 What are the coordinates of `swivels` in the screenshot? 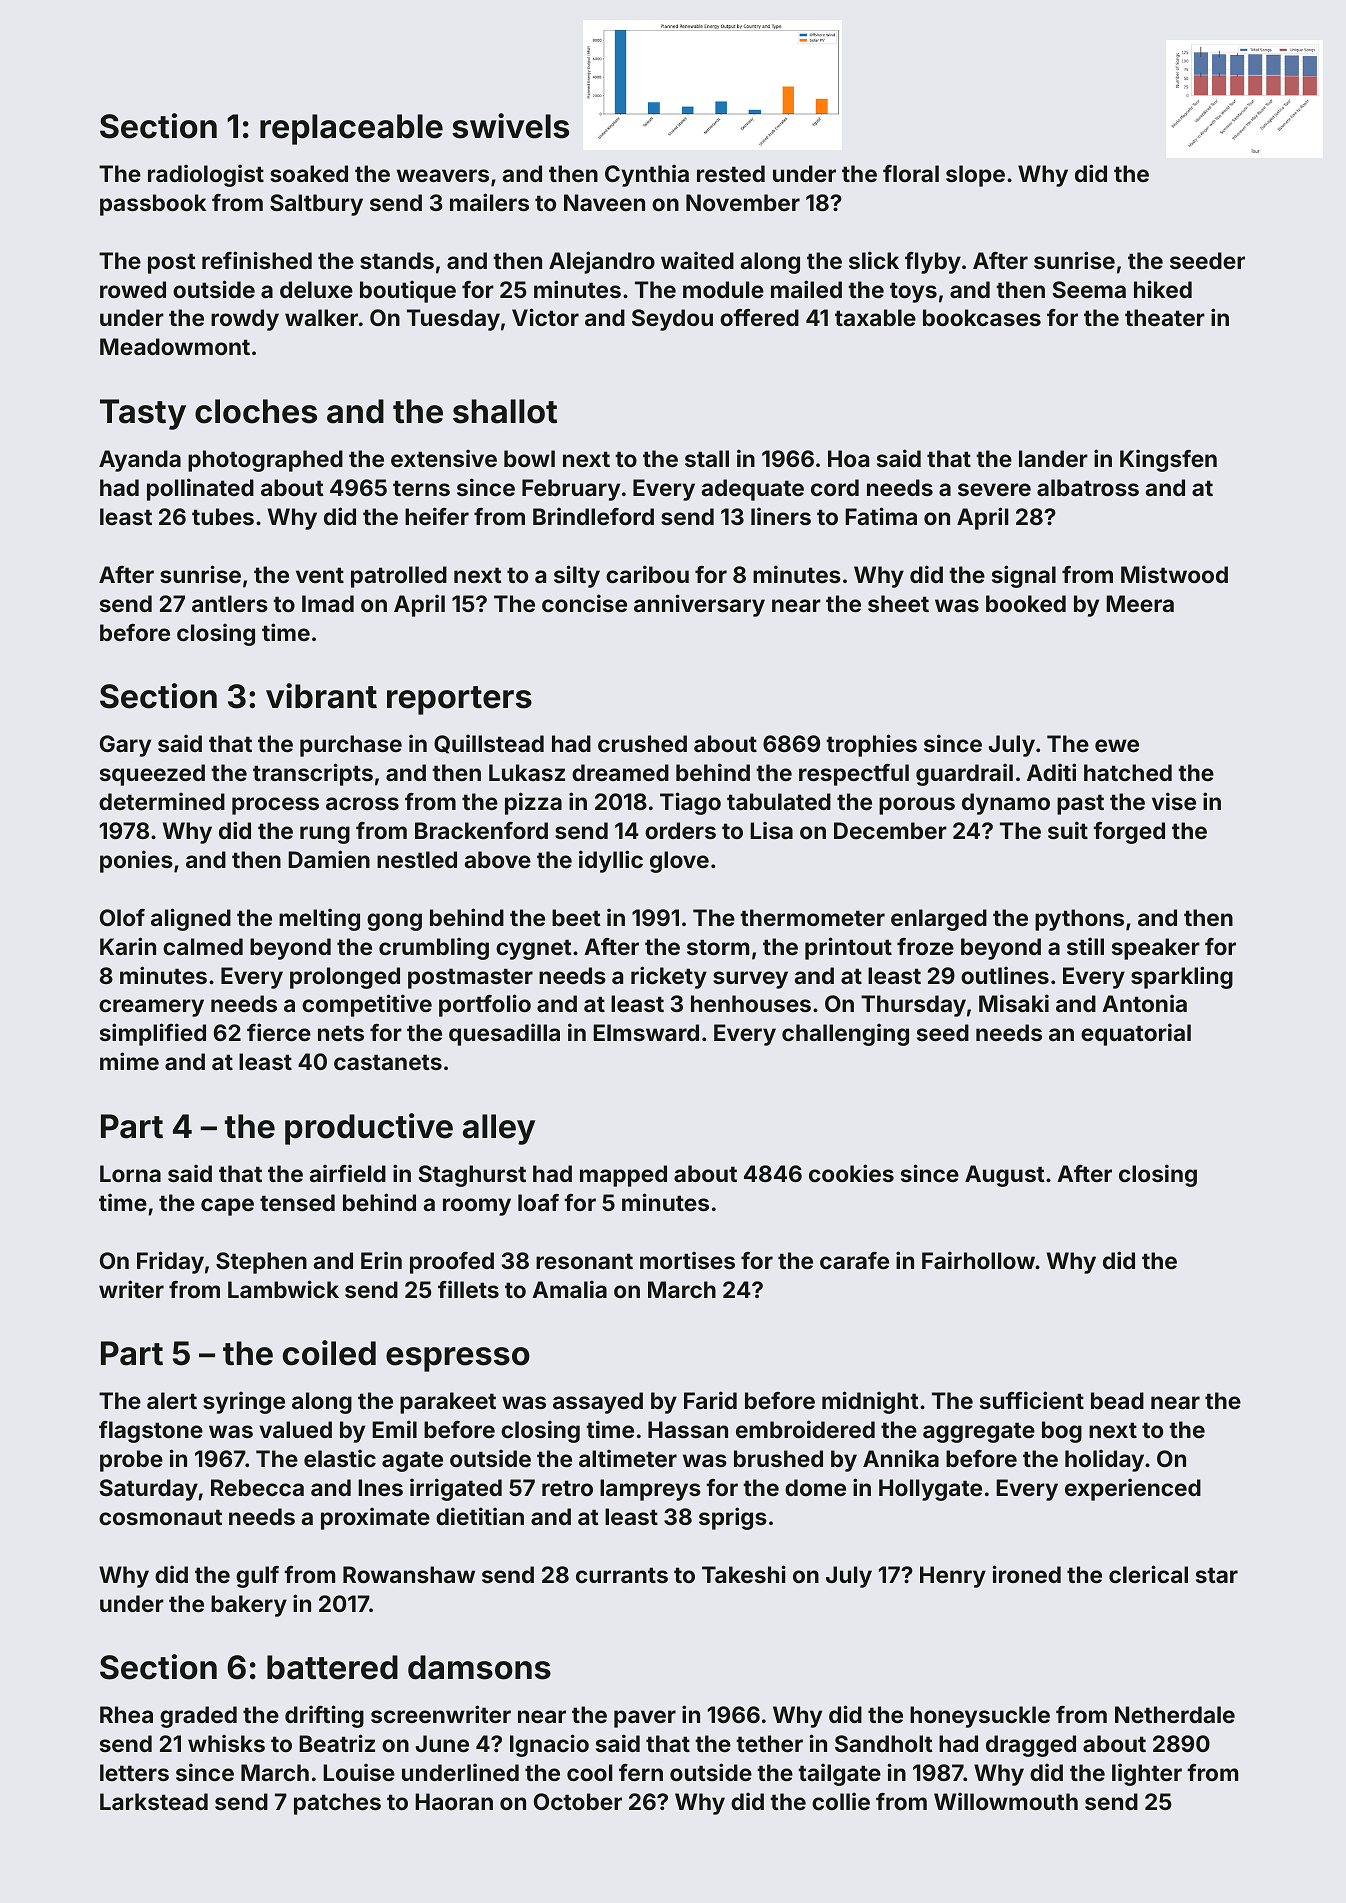 It's located at (510, 126).
